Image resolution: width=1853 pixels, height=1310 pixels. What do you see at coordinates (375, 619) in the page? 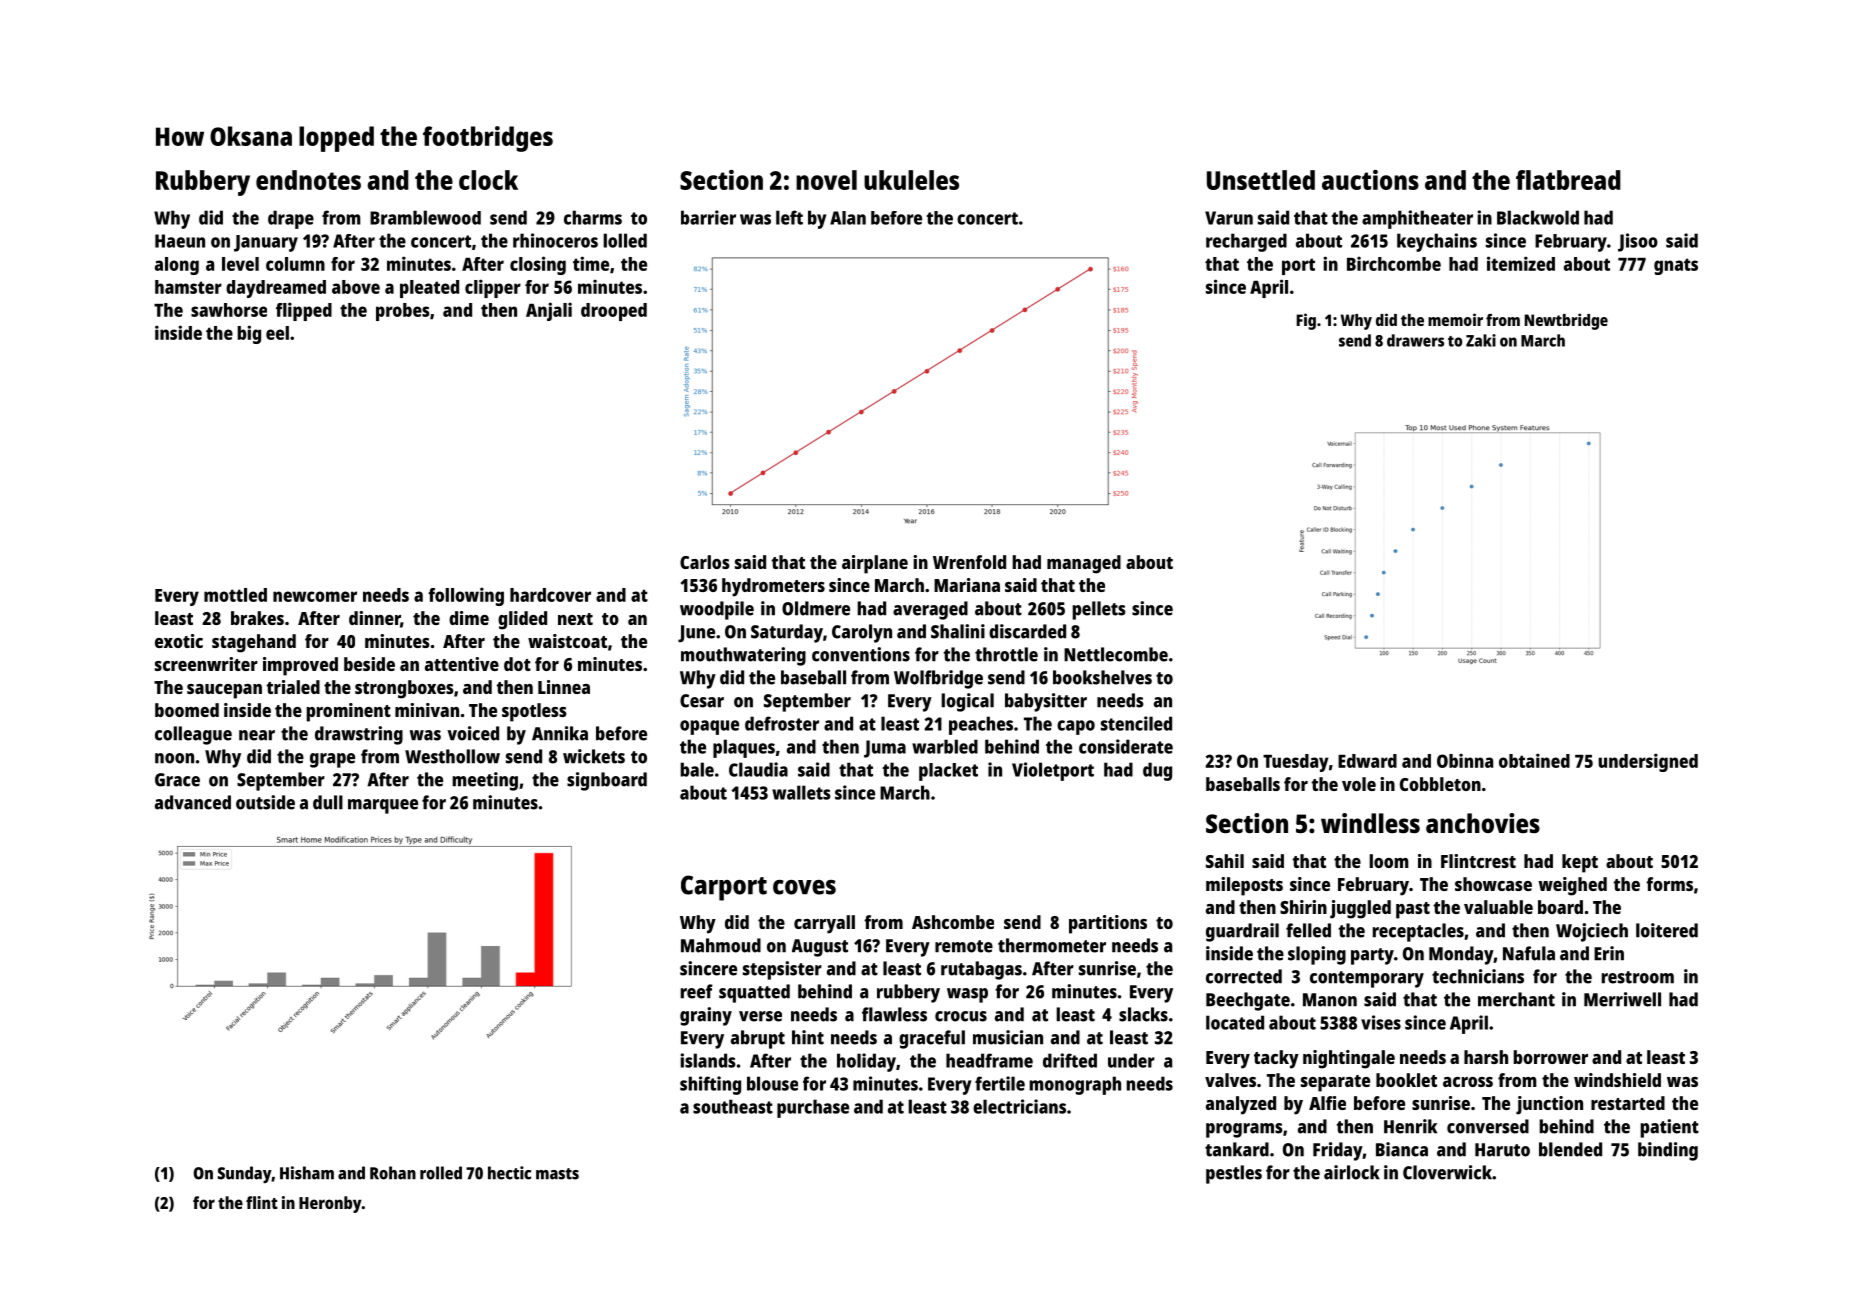
I see `dinner` at bounding box center [375, 619].
